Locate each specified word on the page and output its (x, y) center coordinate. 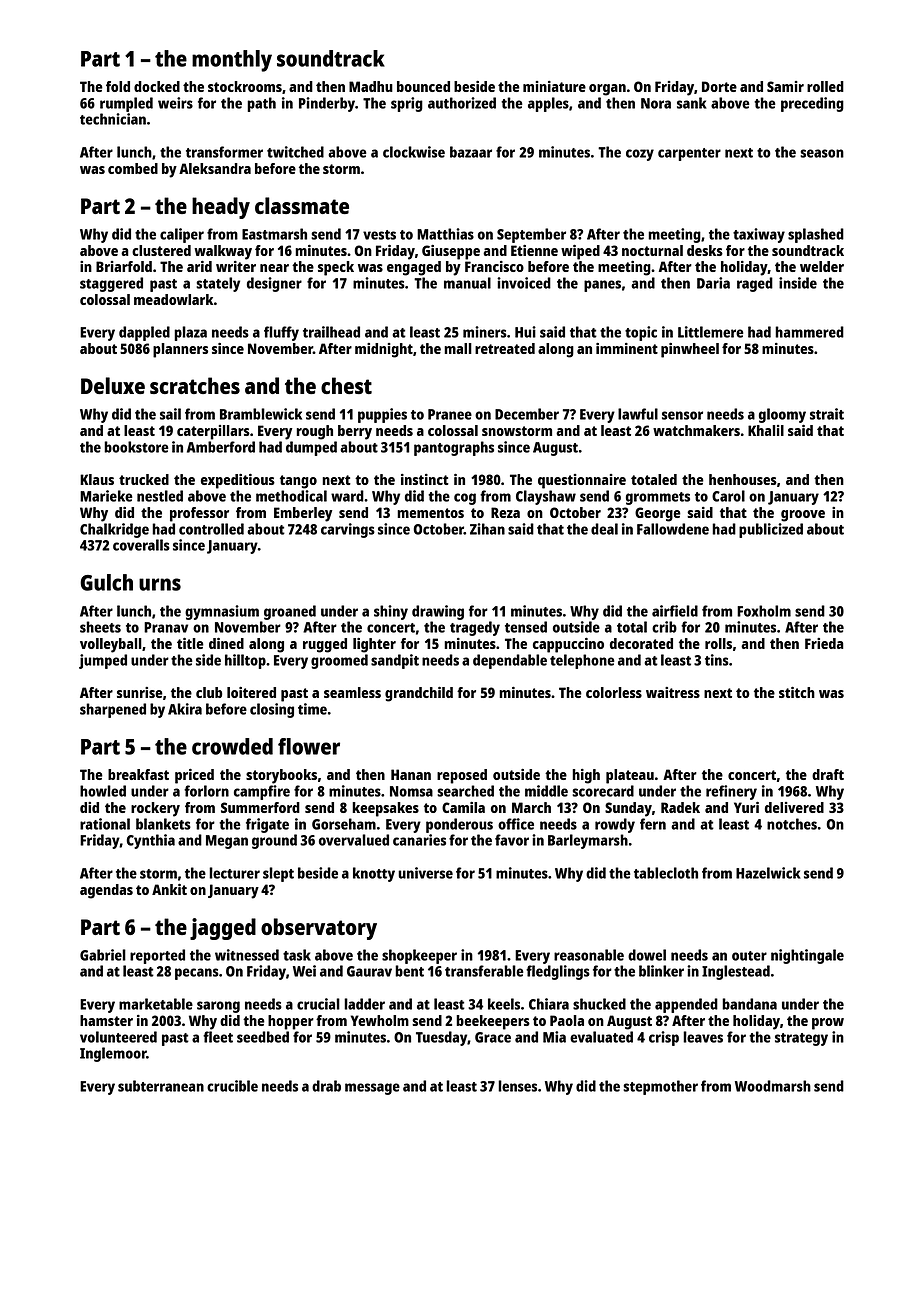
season (822, 153)
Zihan (487, 529)
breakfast (138, 774)
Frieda (824, 643)
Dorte (719, 86)
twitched (295, 152)
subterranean (161, 1086)
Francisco (494, 266)
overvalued (354, 840)
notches (792, 824)
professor (199, 514)
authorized (462, 103)
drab (326, 1086)
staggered (111, 284)
